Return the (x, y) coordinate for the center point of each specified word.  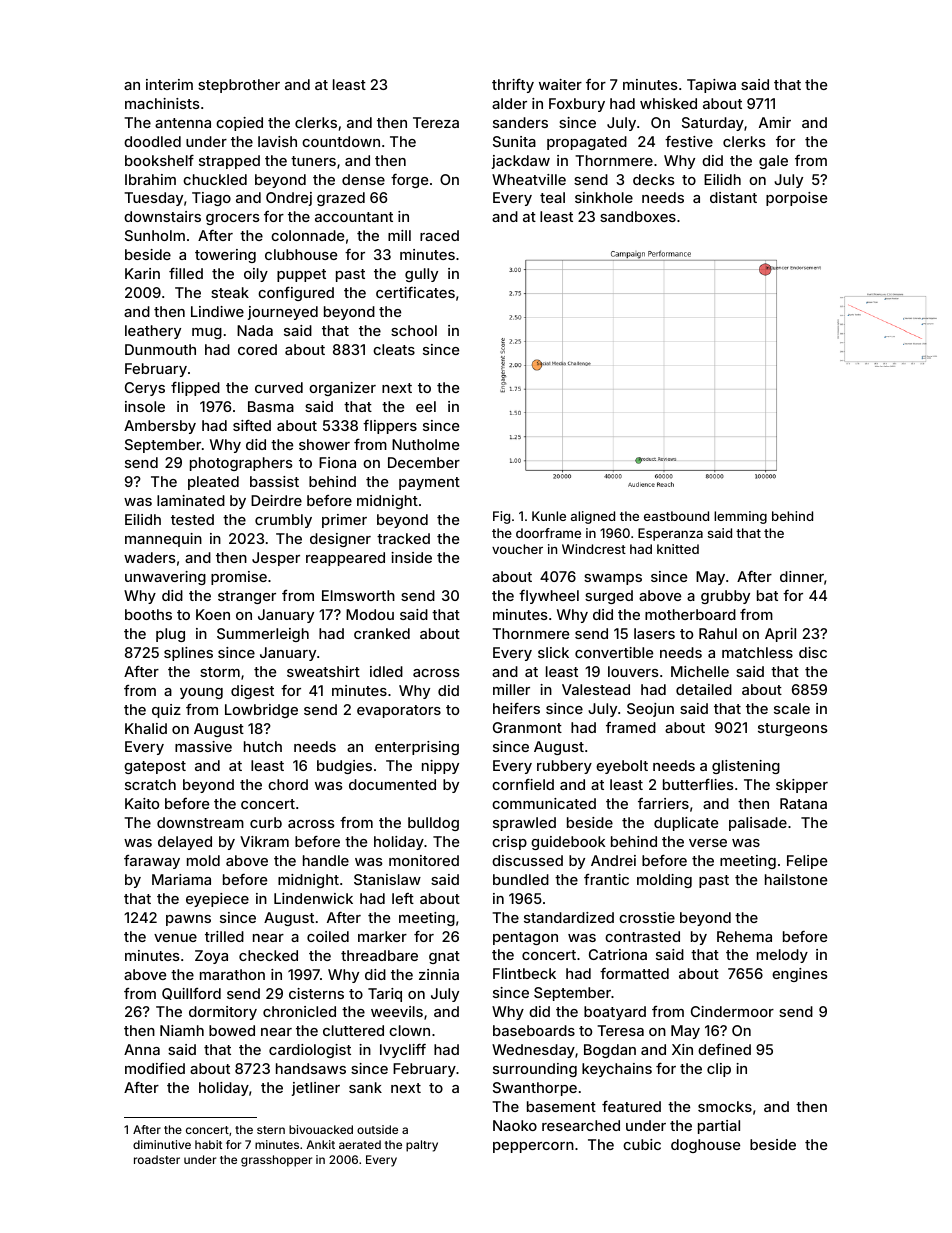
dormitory (223, 1013)
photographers (241, 464)
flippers (390, 427)
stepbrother (239, 86)
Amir (775, 122)
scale (792, 708)
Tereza (436, 122)
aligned (593, 517)
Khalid (146, 728)
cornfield (523, 784)
